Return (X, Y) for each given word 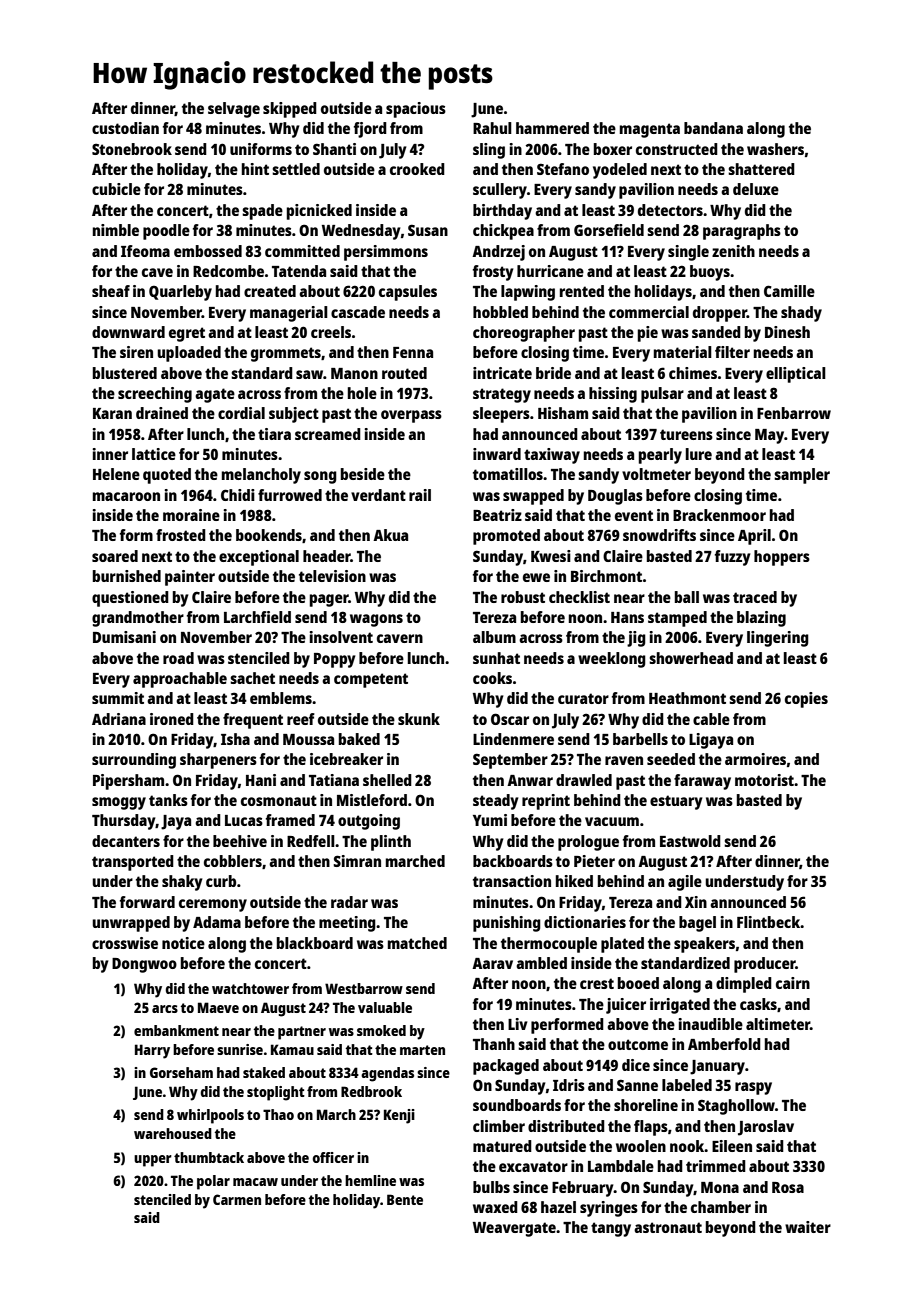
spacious (416, 110)
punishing (507, 924)
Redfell (311, 841)
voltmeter (656, 474)
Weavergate (514, 1229)
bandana (713, 128)
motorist (764, 780)
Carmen (237, 1199)
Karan (112, 413)
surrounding (134, 761)
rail (420, 495)
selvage (234, 110)
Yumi (490, 820)
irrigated (680, 1006)
